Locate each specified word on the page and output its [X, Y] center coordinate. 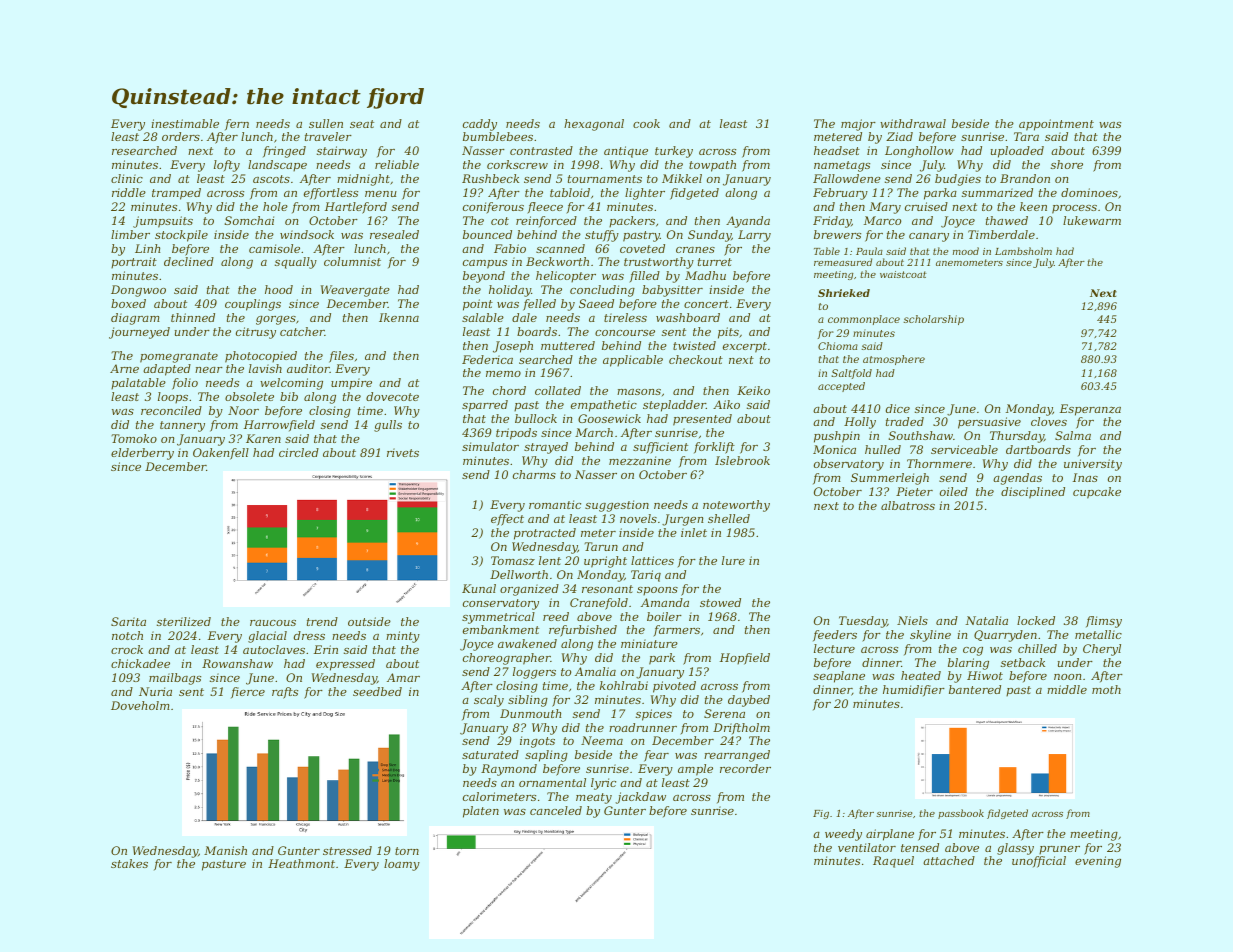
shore [1067, 164]
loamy [402, 865]
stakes [129, 863]
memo [503, 374]
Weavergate [355, 291]
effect [507, 520]
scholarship [933, 320]
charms [534, 474]
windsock [307, 234]
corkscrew [517, 164]
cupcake [1097, 493]
